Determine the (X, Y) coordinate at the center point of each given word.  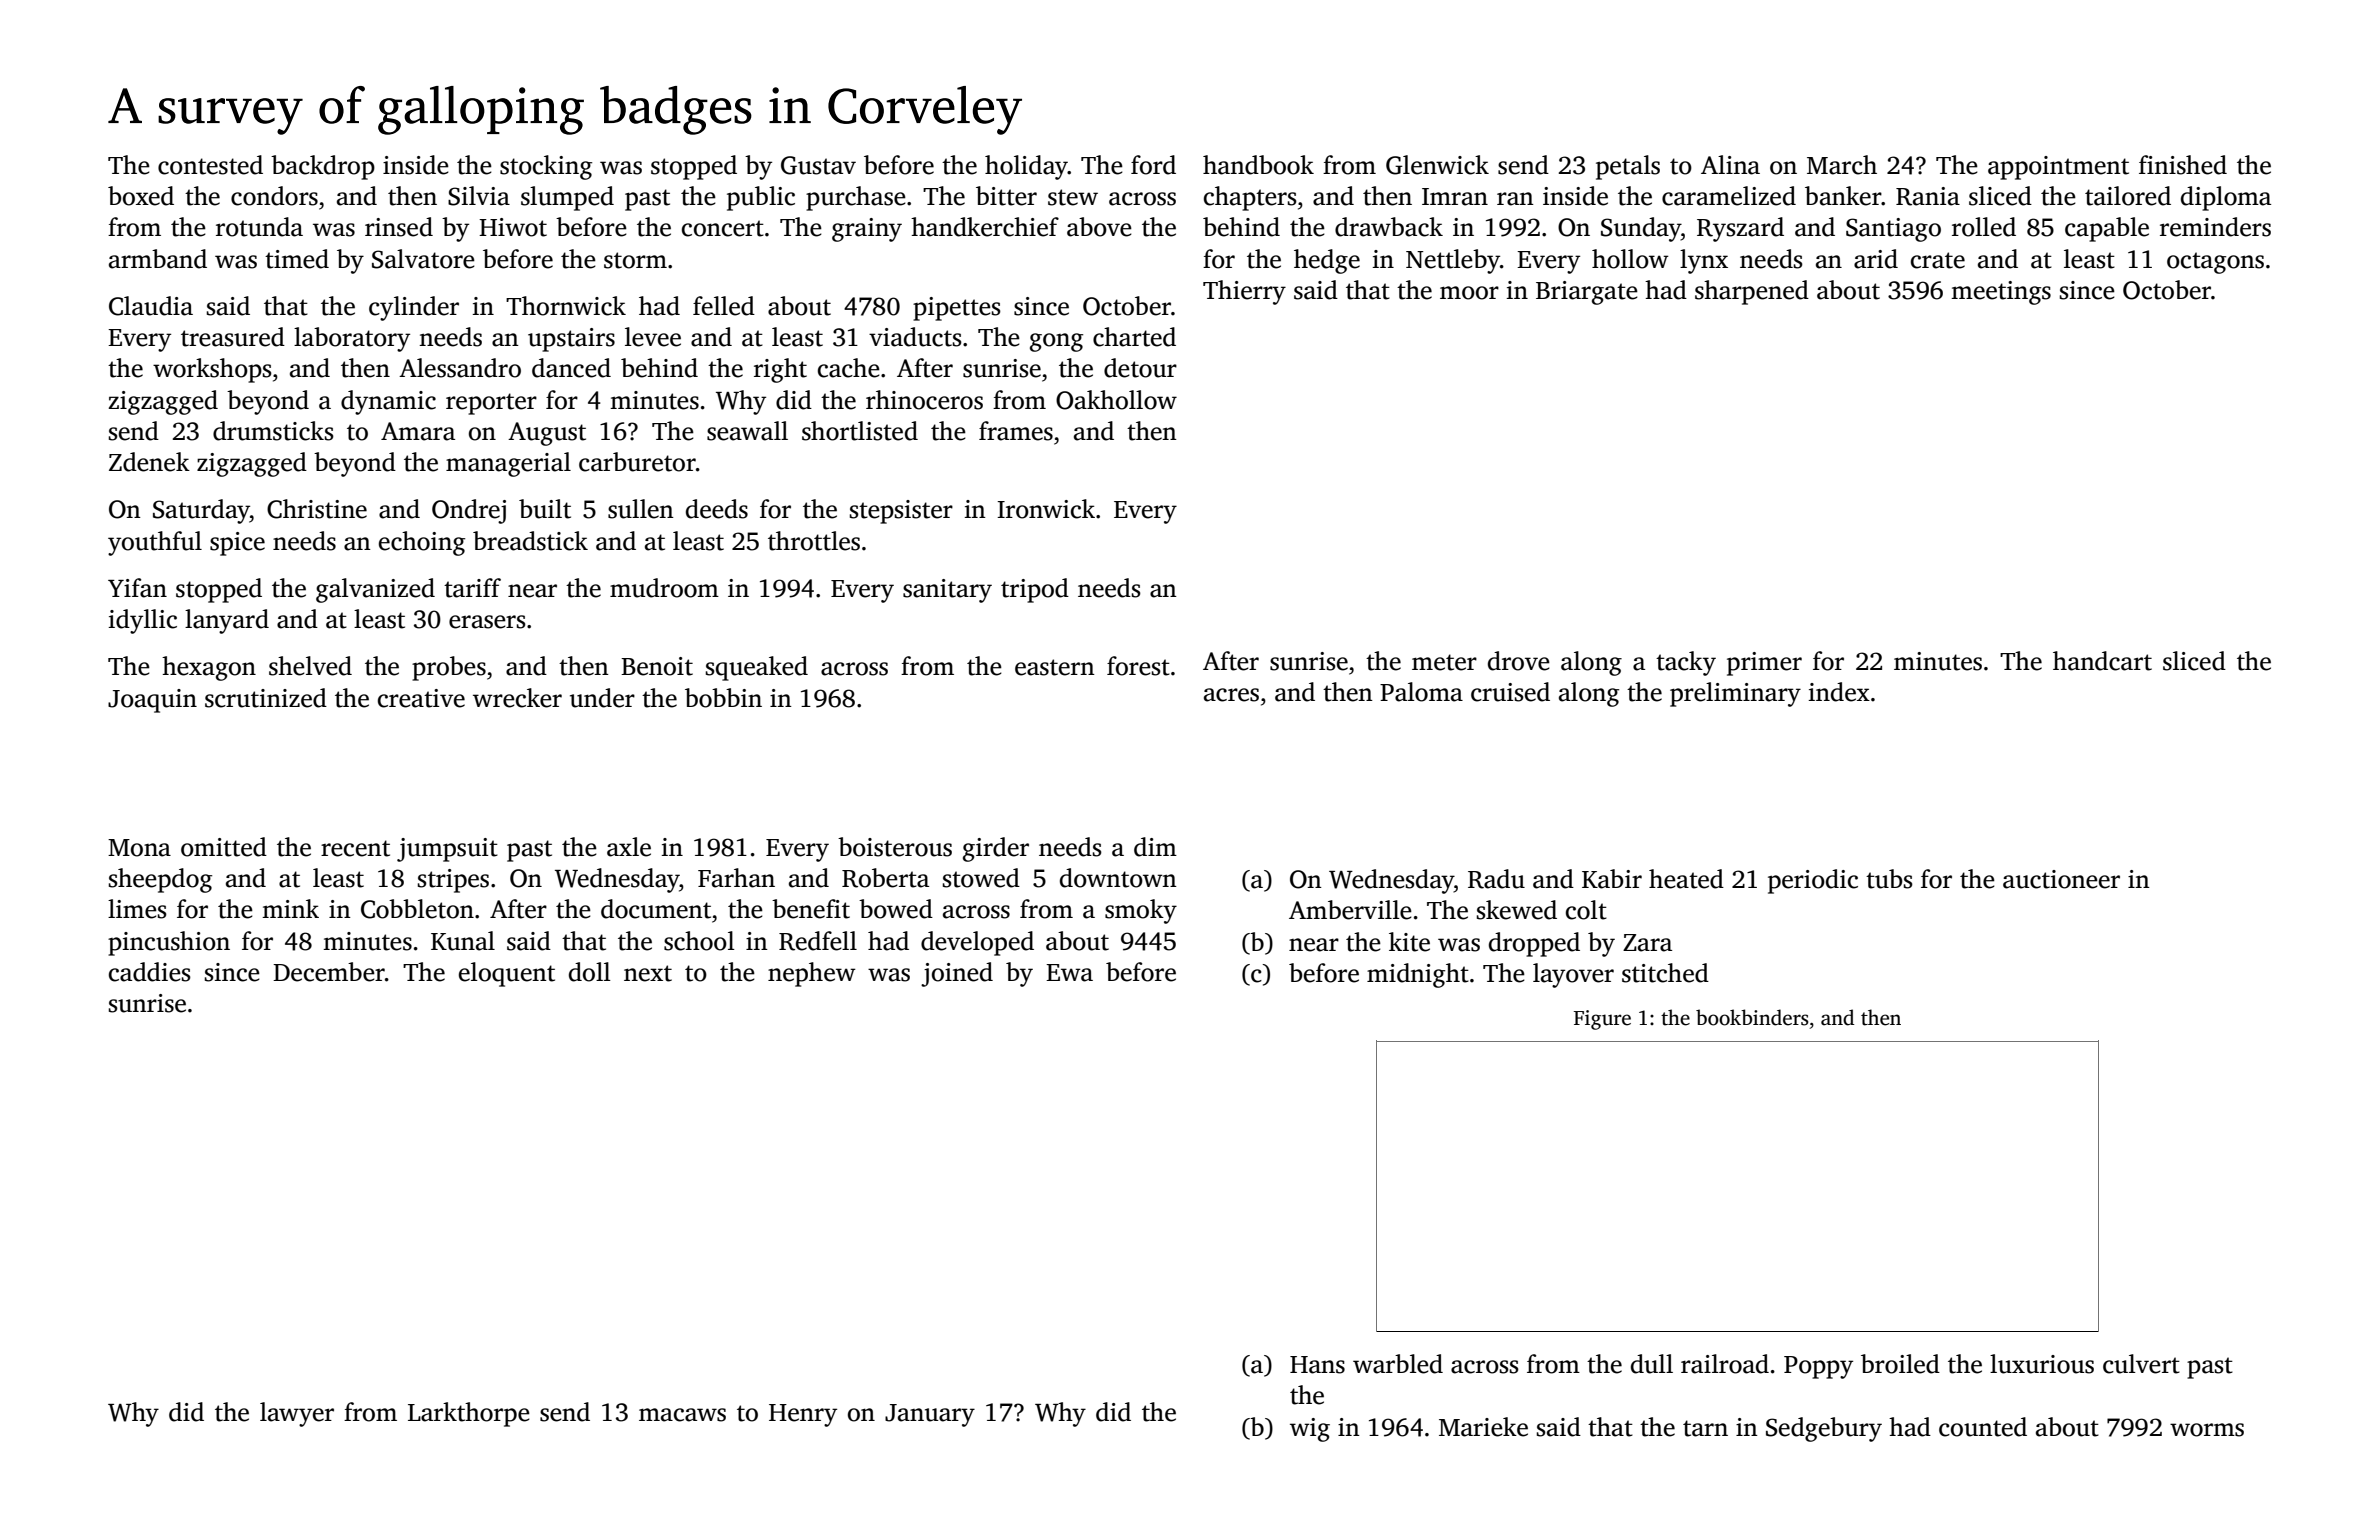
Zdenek (149, 462)
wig (1310, 1430)
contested (210, 165)
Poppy (1818, 1367)
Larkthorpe (469, 1414)
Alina (1730, 165)
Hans (1317, 1365)
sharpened (1752, 292)
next (648, 973)
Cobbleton (417, 909)
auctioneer (2061, 879)
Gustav (818, 165)
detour (1140, 368)
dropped (1534, 944)
